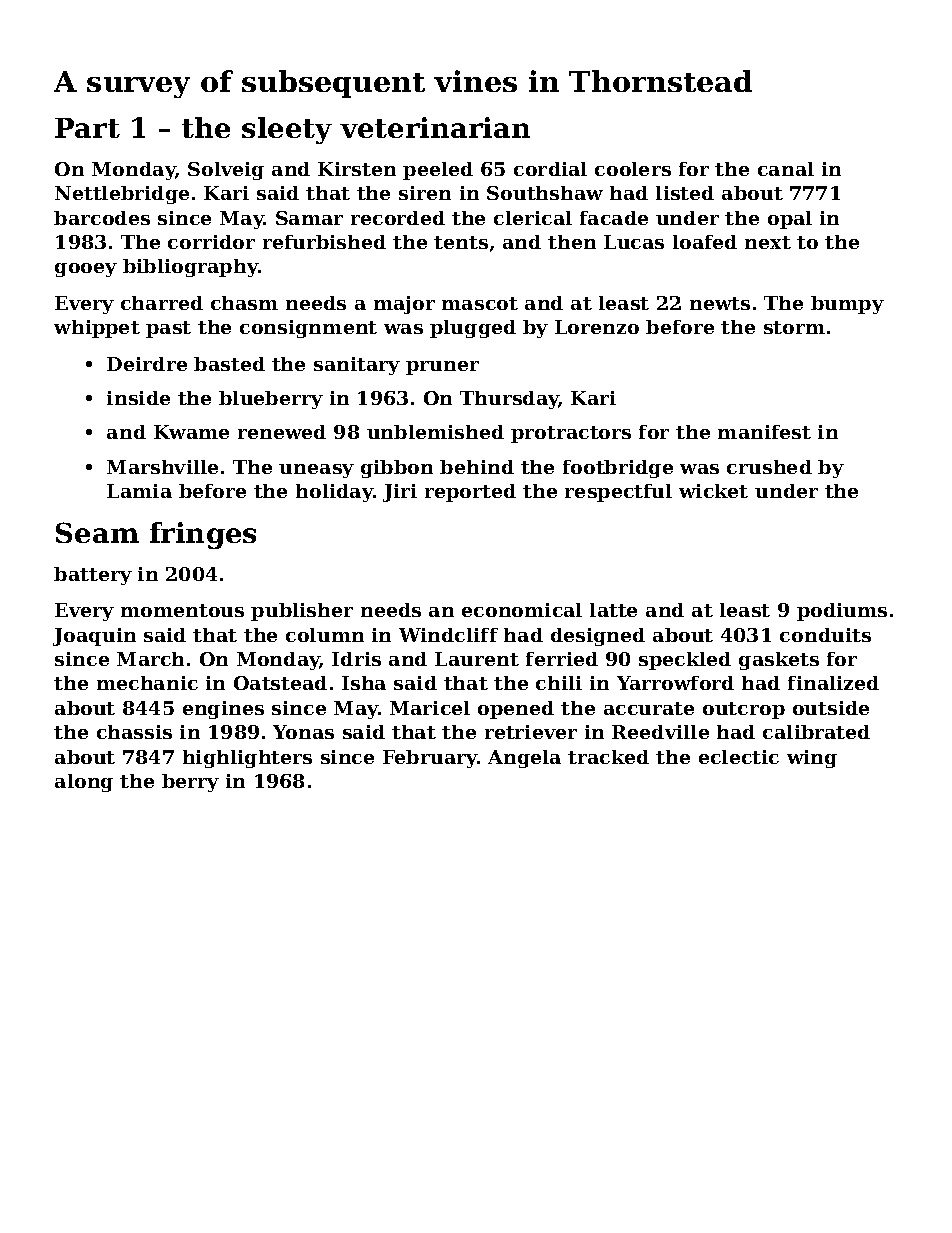 This screenshot has width=952, height=1233. Describe the element at coordinates (247, 759) in the screenshot. I see `highlighters` at that location.
